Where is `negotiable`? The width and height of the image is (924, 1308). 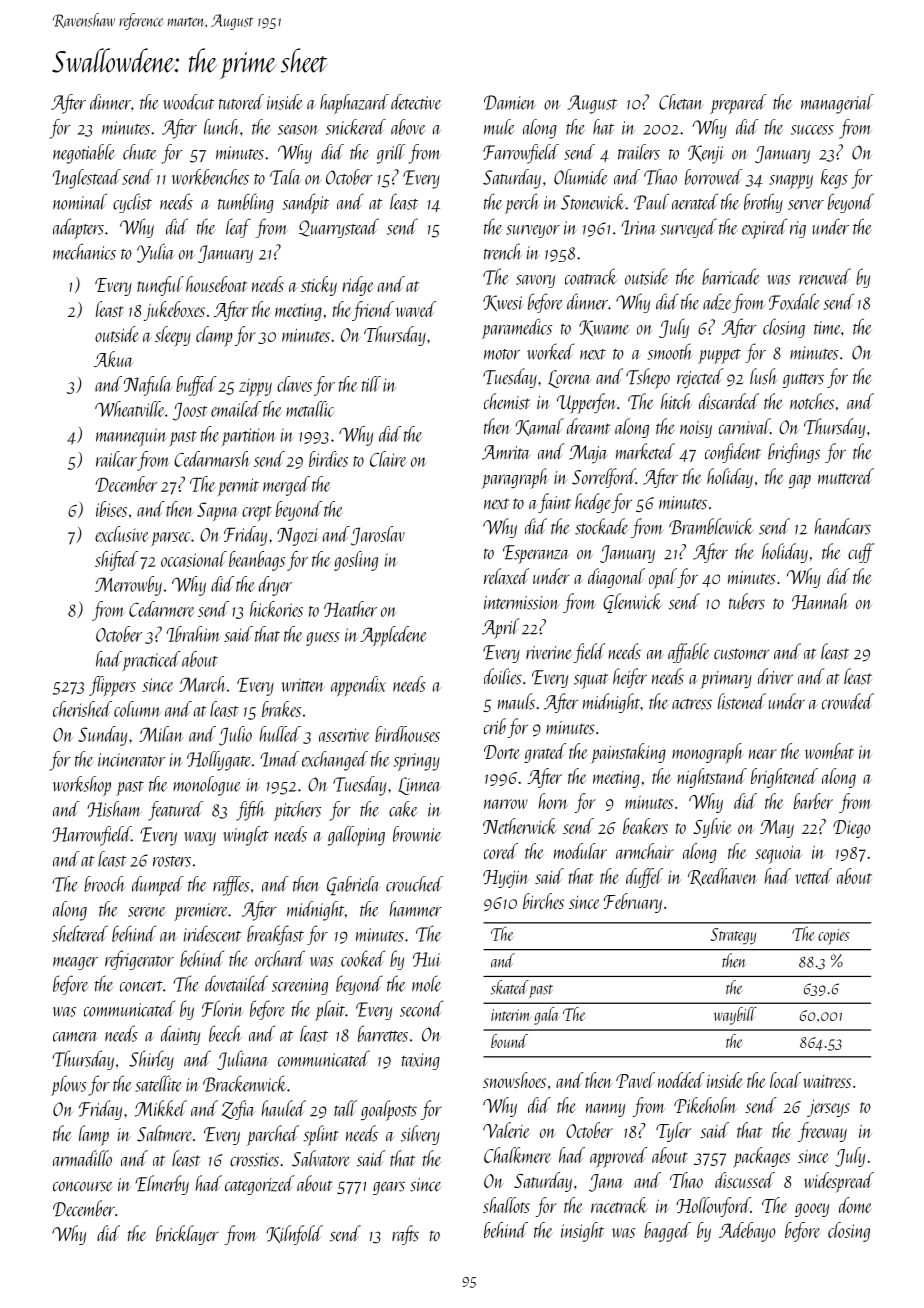
negotiable is located at coordinates (84, 154).
